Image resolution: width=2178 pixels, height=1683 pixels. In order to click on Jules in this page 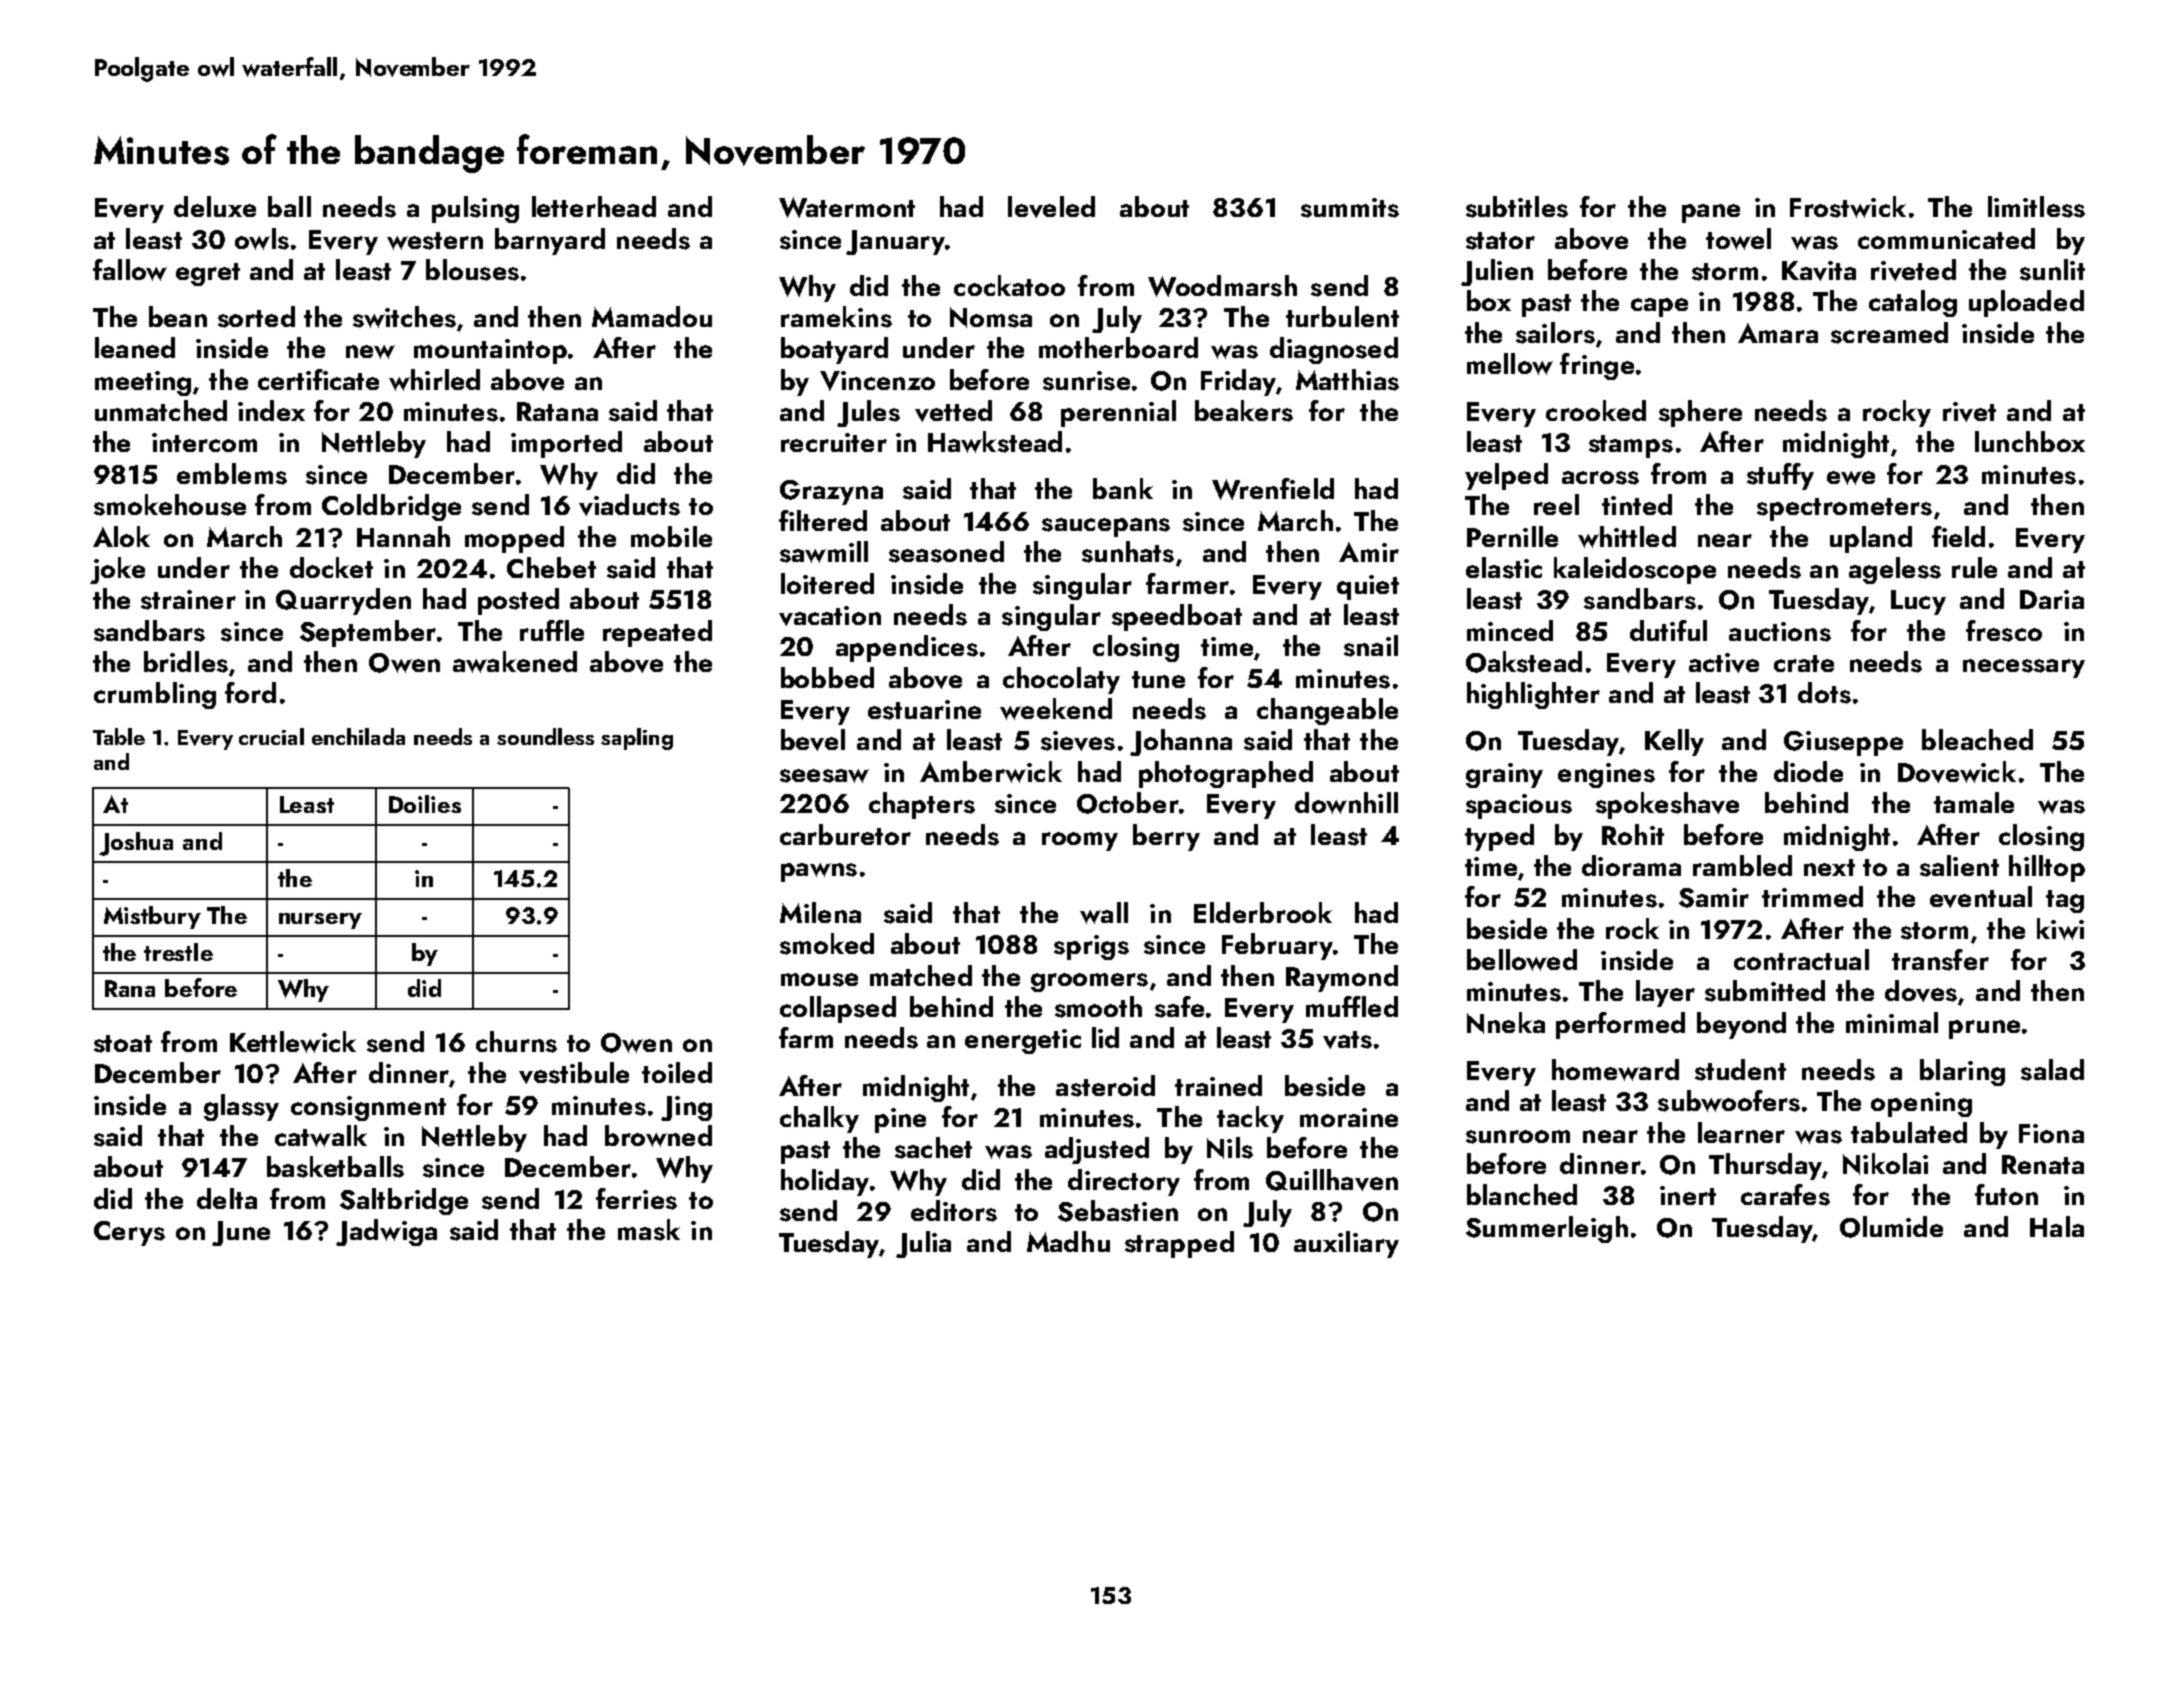, I will do `click(868, 413)`.
